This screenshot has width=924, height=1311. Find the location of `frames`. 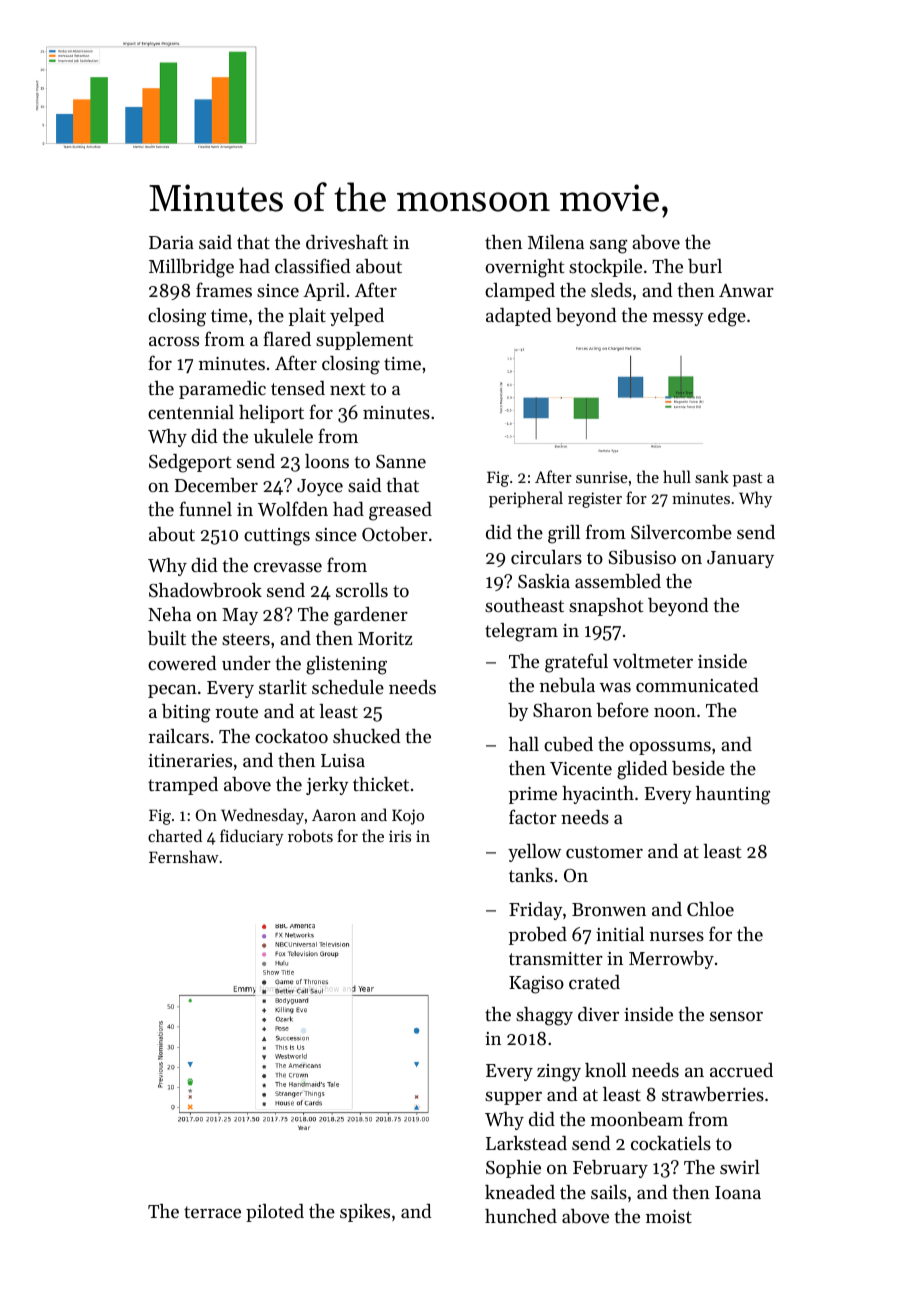

frames is located at coordinates (224, 289).
